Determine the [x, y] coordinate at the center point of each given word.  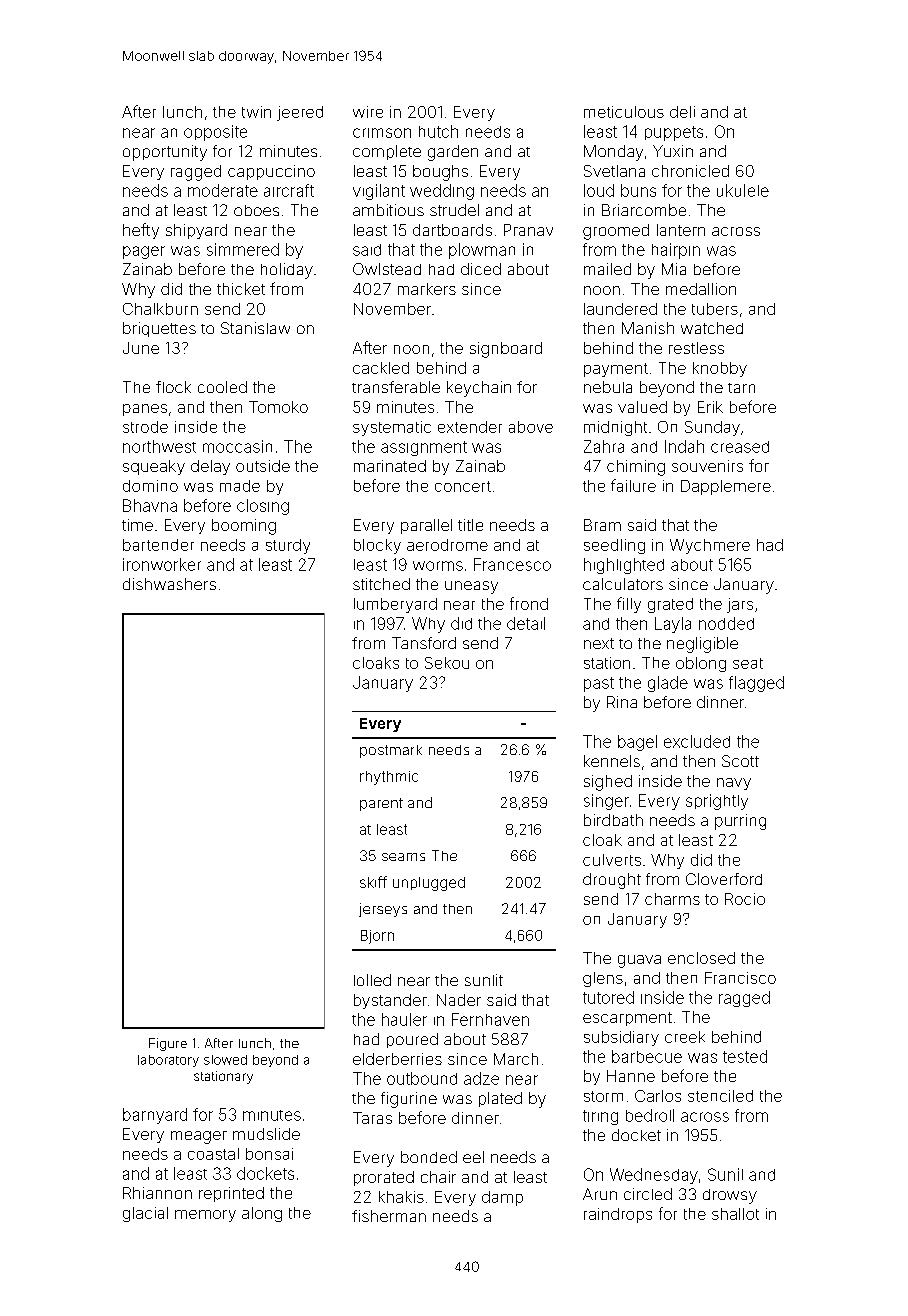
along [262, 1214]
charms [672, 899]
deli [682, 112]
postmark [391, 751]
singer [606, 802]
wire [368, 112]
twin [256, 112]
